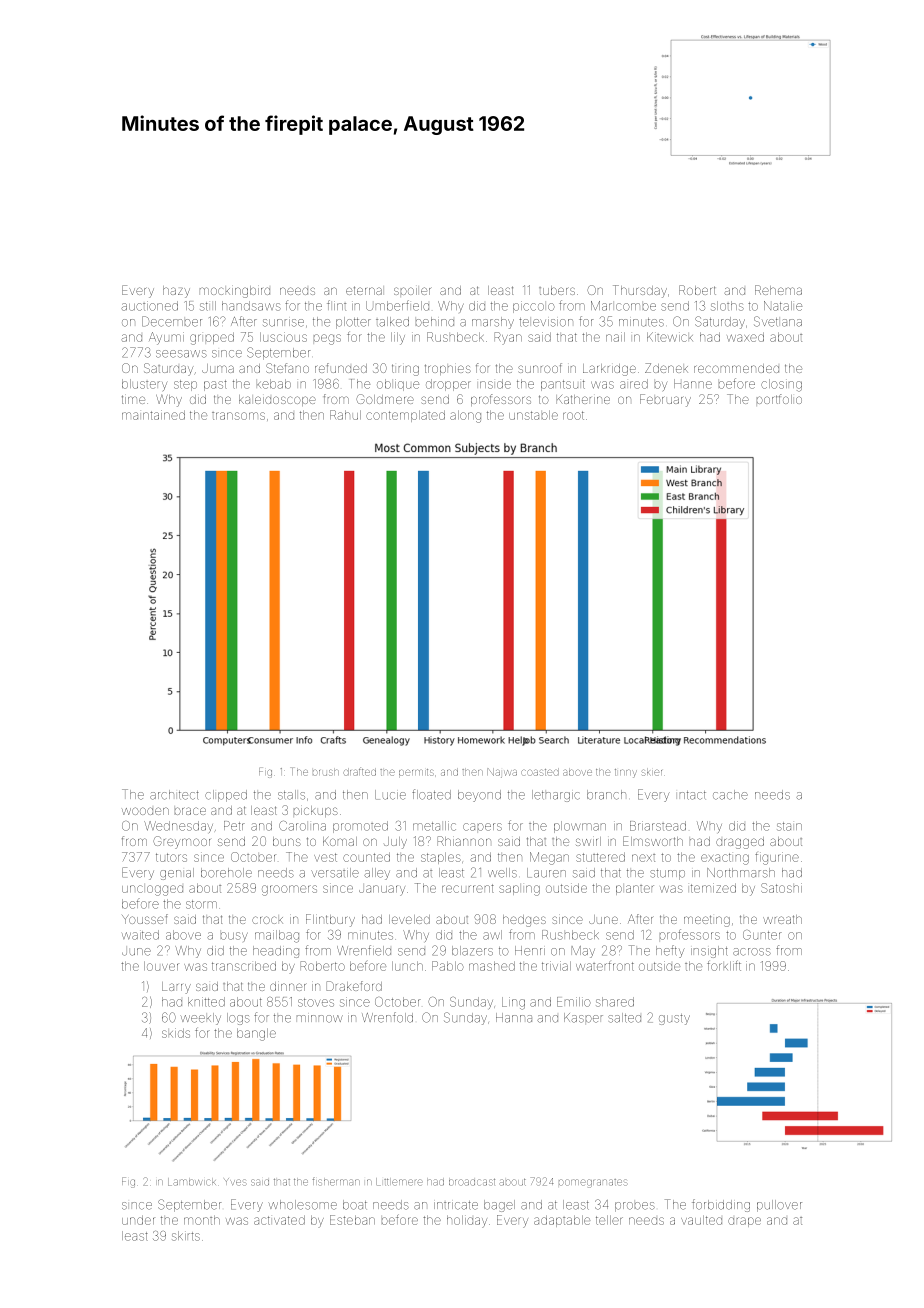 The height and width of the screenshot is (1308, 924). What do you see at coordinates (670, 951) in the screenshot?
I see `hefty` at bounding box center [670, 951].
